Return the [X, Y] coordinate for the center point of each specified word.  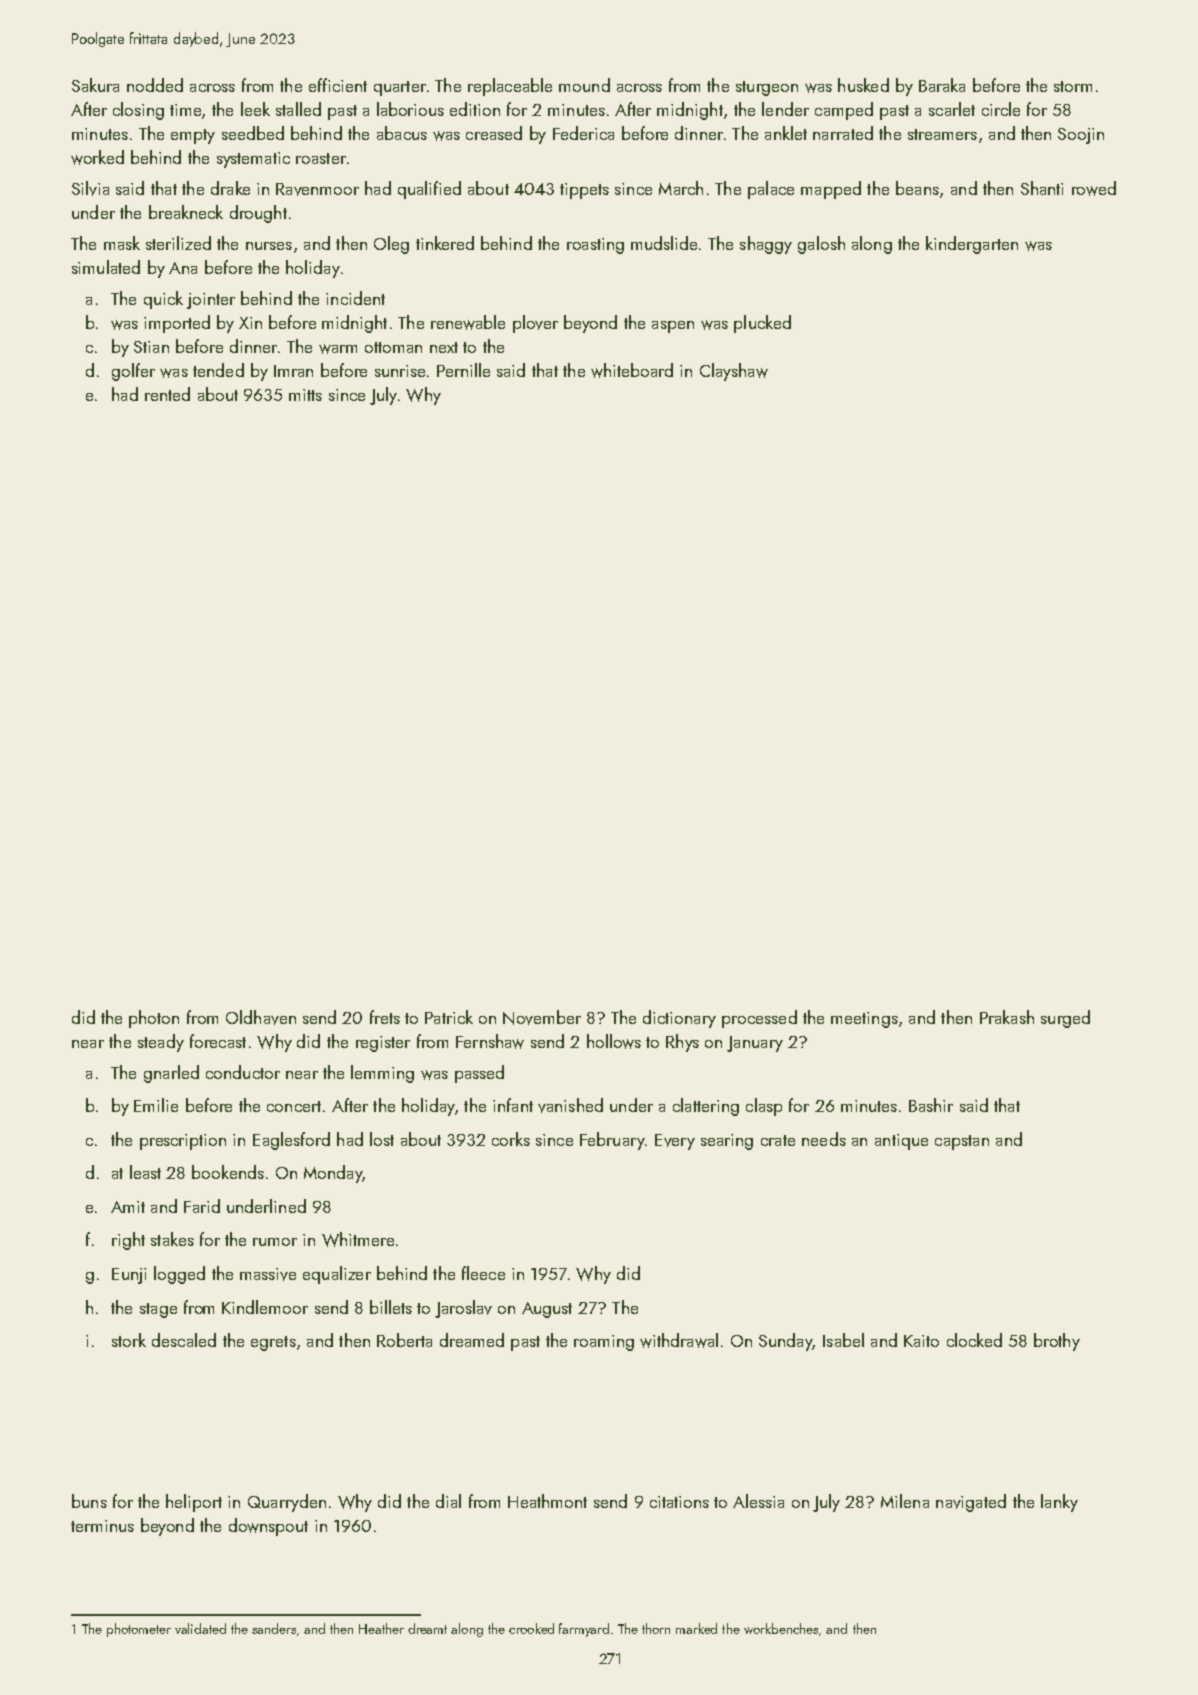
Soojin [1081, 136]
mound [584, 85]
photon [154, 1019]
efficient [338, 85]
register [383, 1044]
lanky [1059, 1503]
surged [1065, 1019]
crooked [531, 1628]
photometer [139, 1630]
